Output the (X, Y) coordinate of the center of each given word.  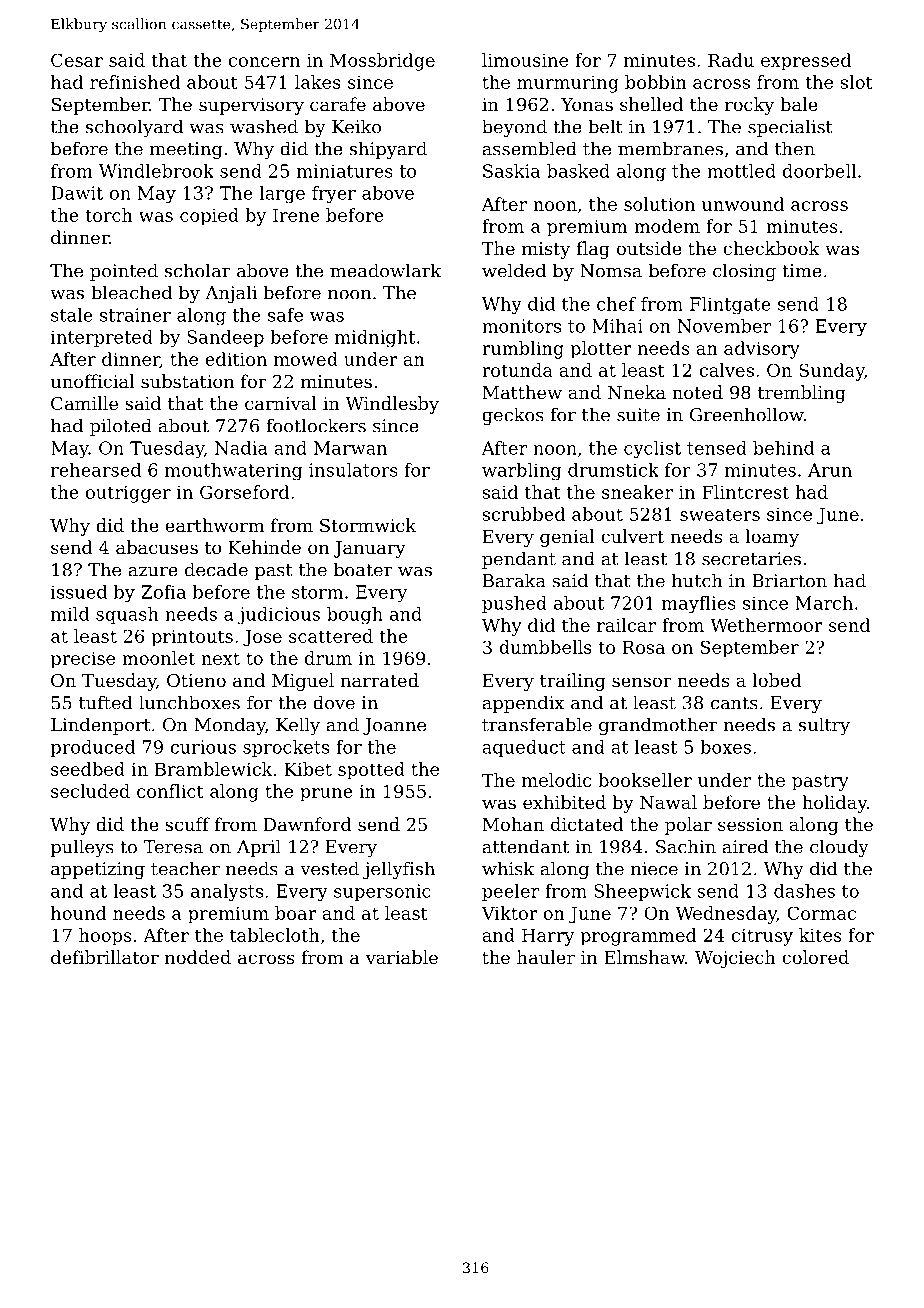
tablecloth (275, 935)
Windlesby (392, 405)
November (724, 326)
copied (209, 217)
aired (745, 846)
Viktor (509, 913)
